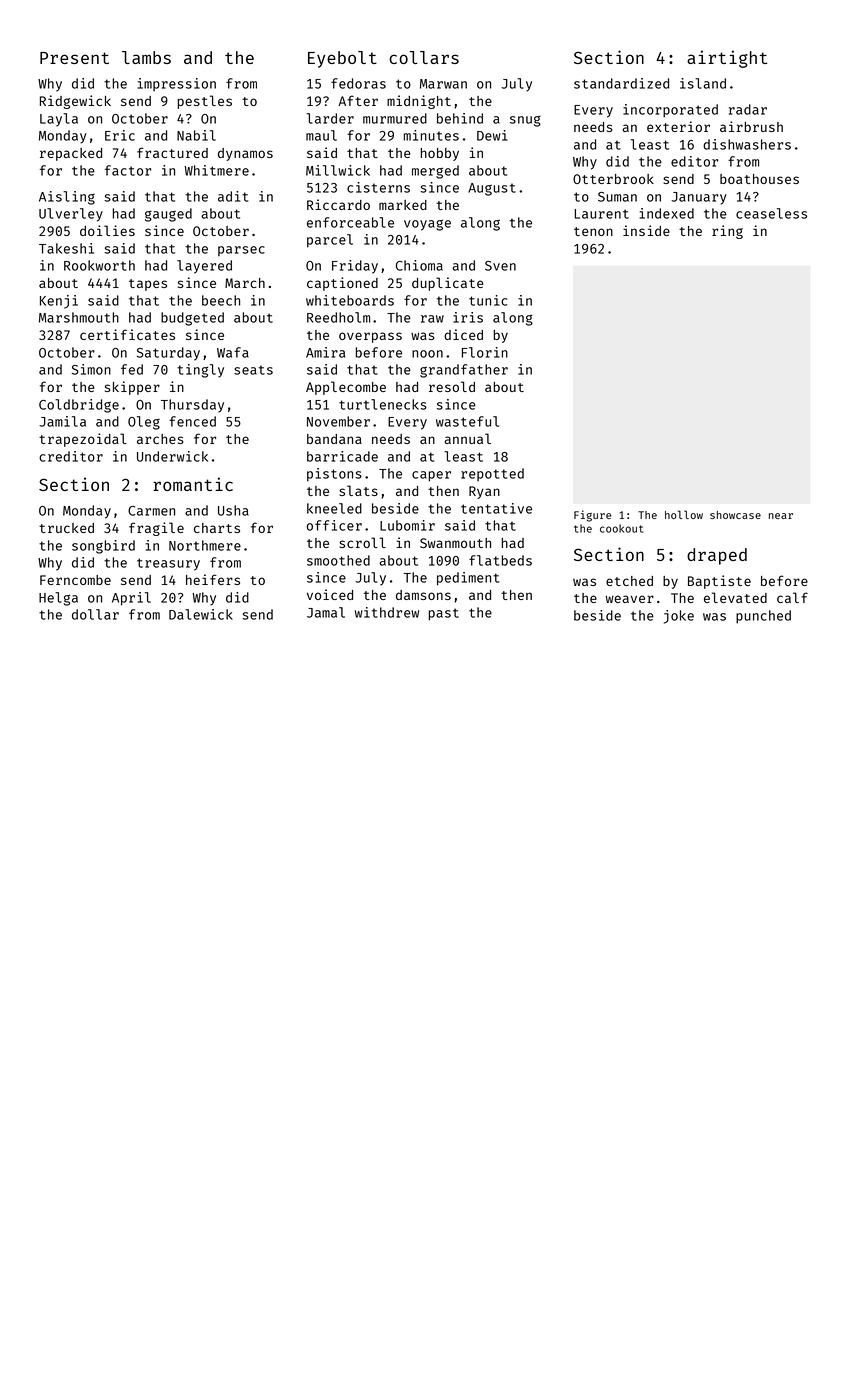 This screenshot has height=1400, width=849. What do you see at coordinates (103, 547) in the screenshot?
I see `songbird` at bounding box center [103, 547].
